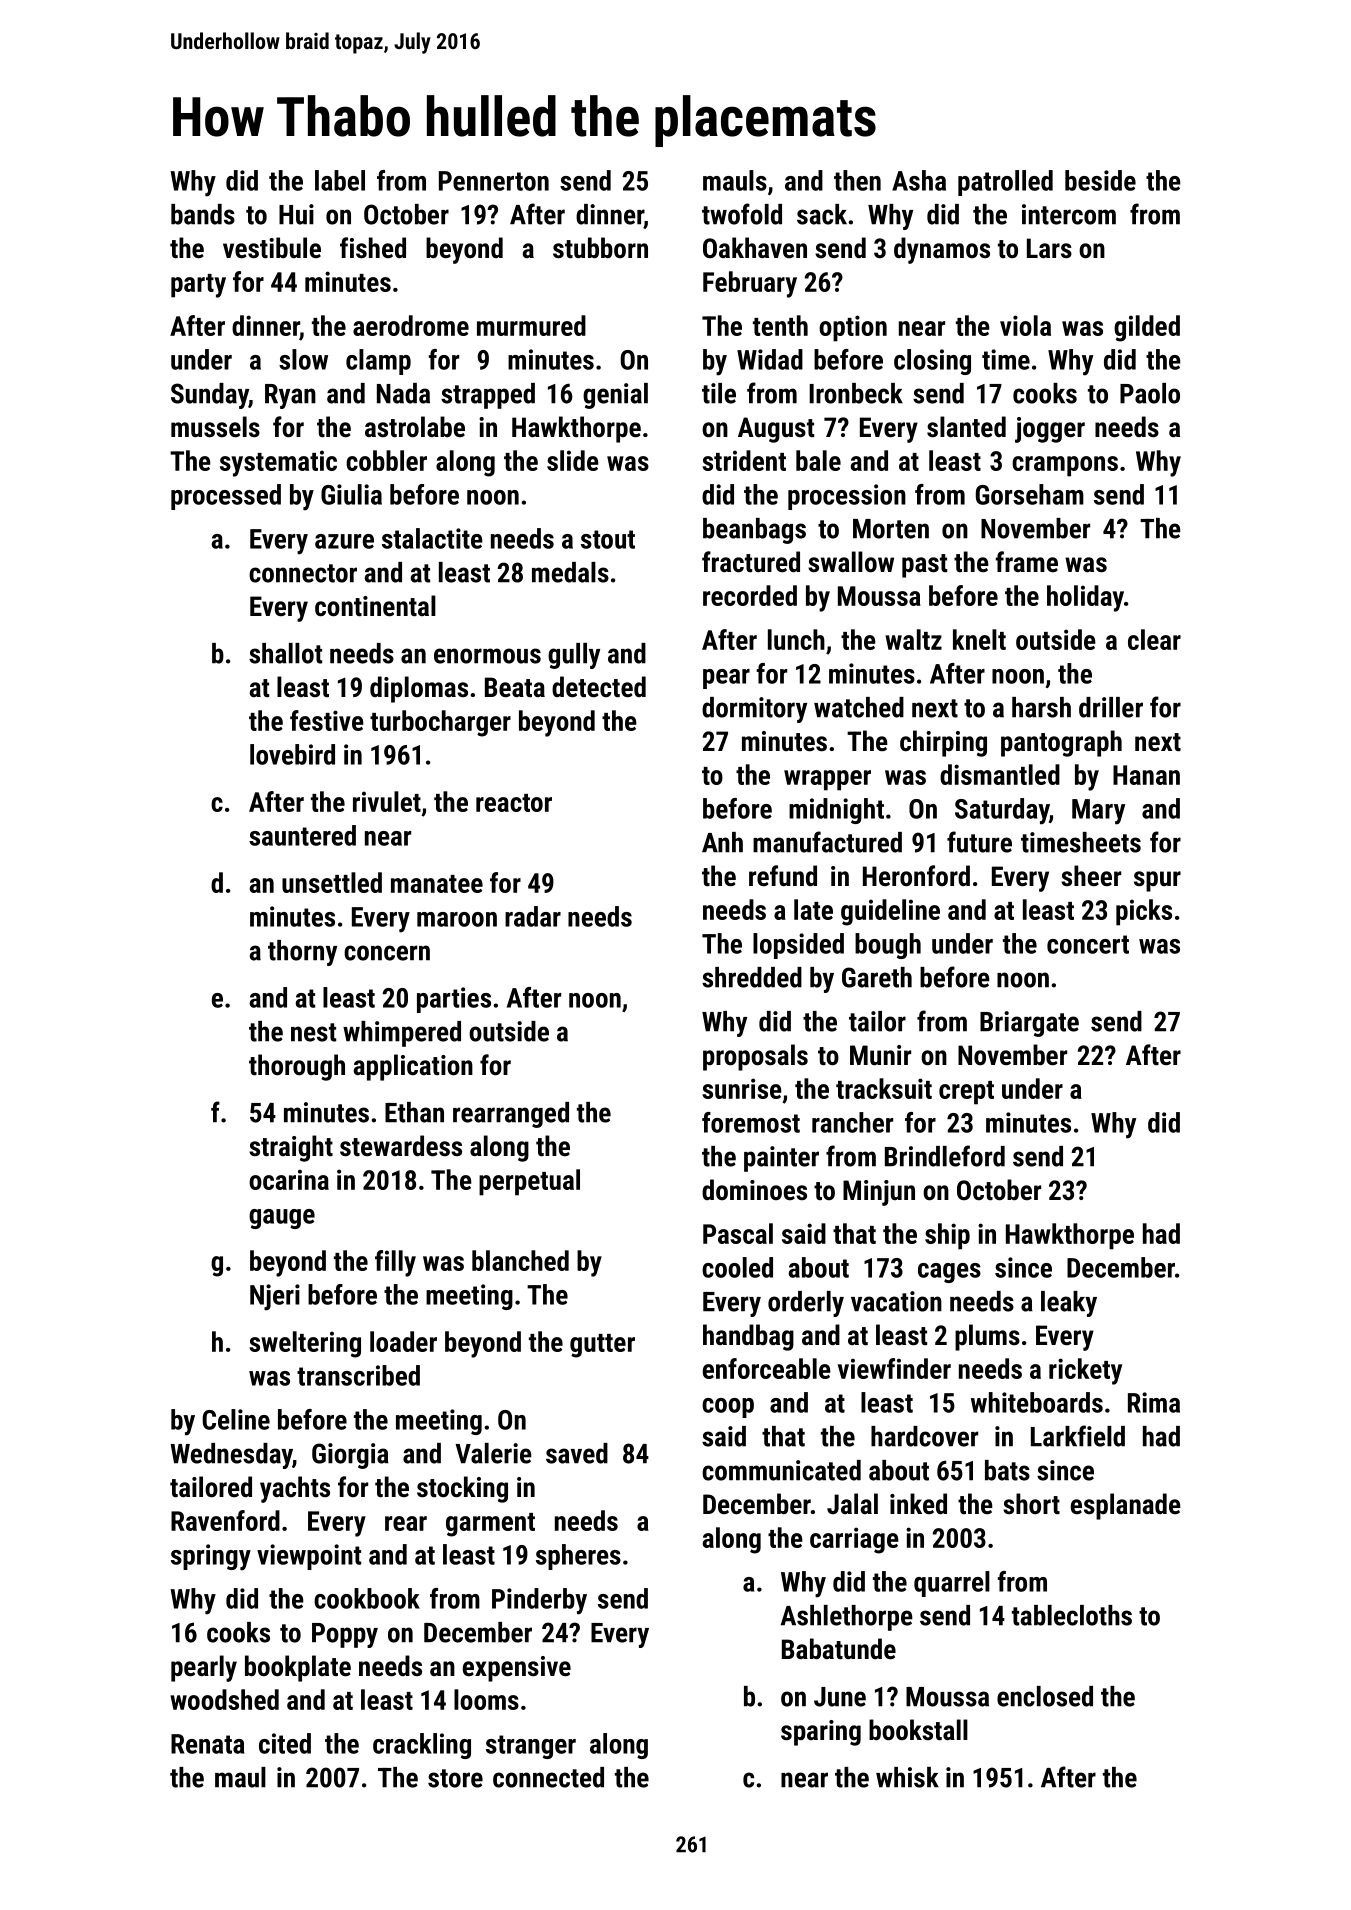 This page has width=1351, height=1910. What do you see at coordinates (942, 250) in the page?
I see `dynamos` at bounding box center [942, 250].
